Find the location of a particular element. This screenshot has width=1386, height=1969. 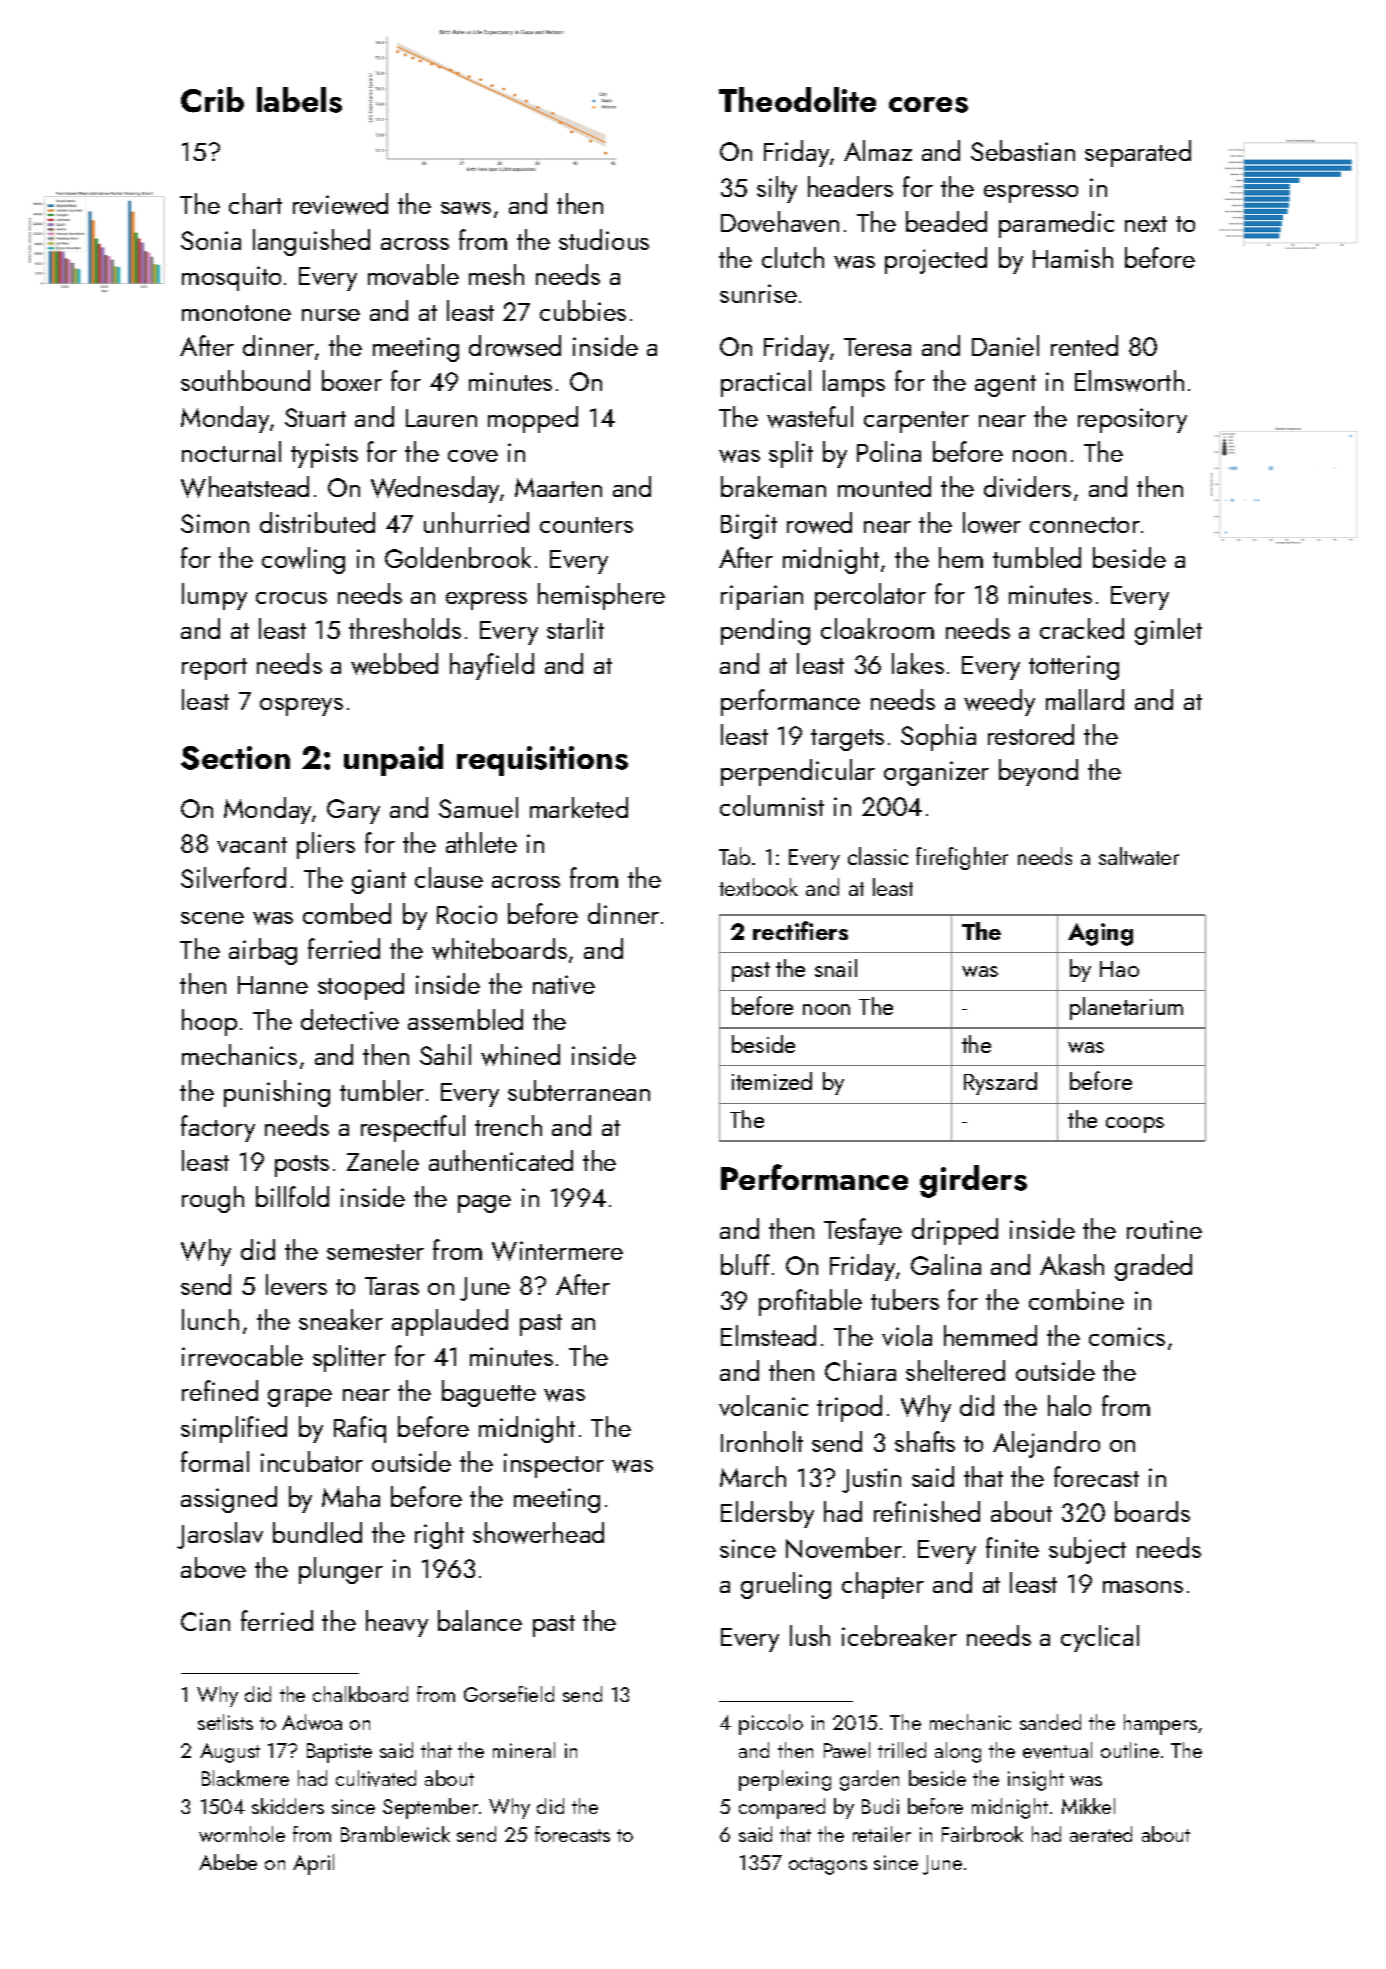

Rafiq is located at coordinates (360, 1429).
